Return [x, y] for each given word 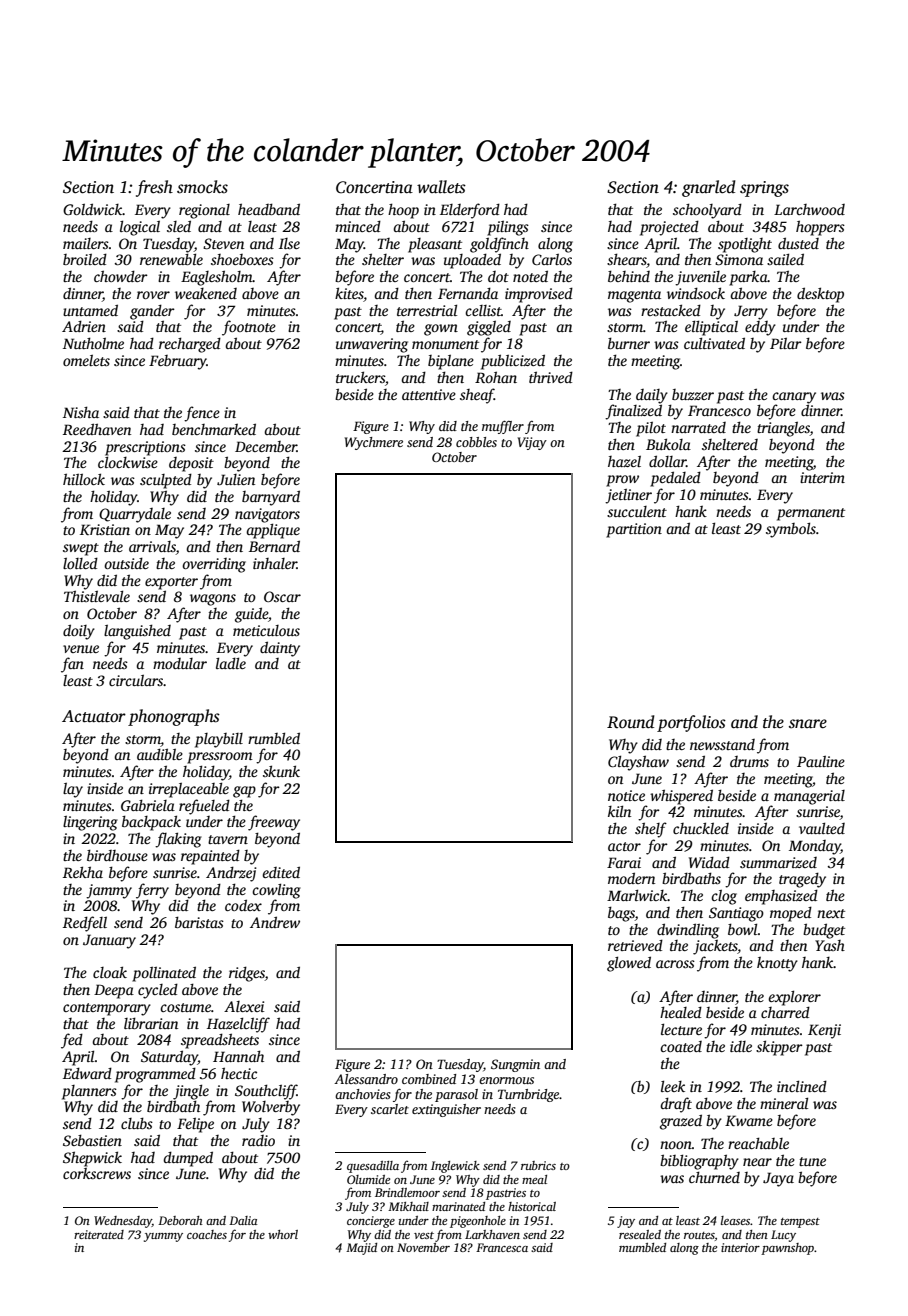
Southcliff [266, 1092]
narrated [698, 427]
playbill [219, 740]
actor [624, 846]
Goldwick [92, 209]
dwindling [688, 931]
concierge [371, 1222]
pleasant [435, 245]
